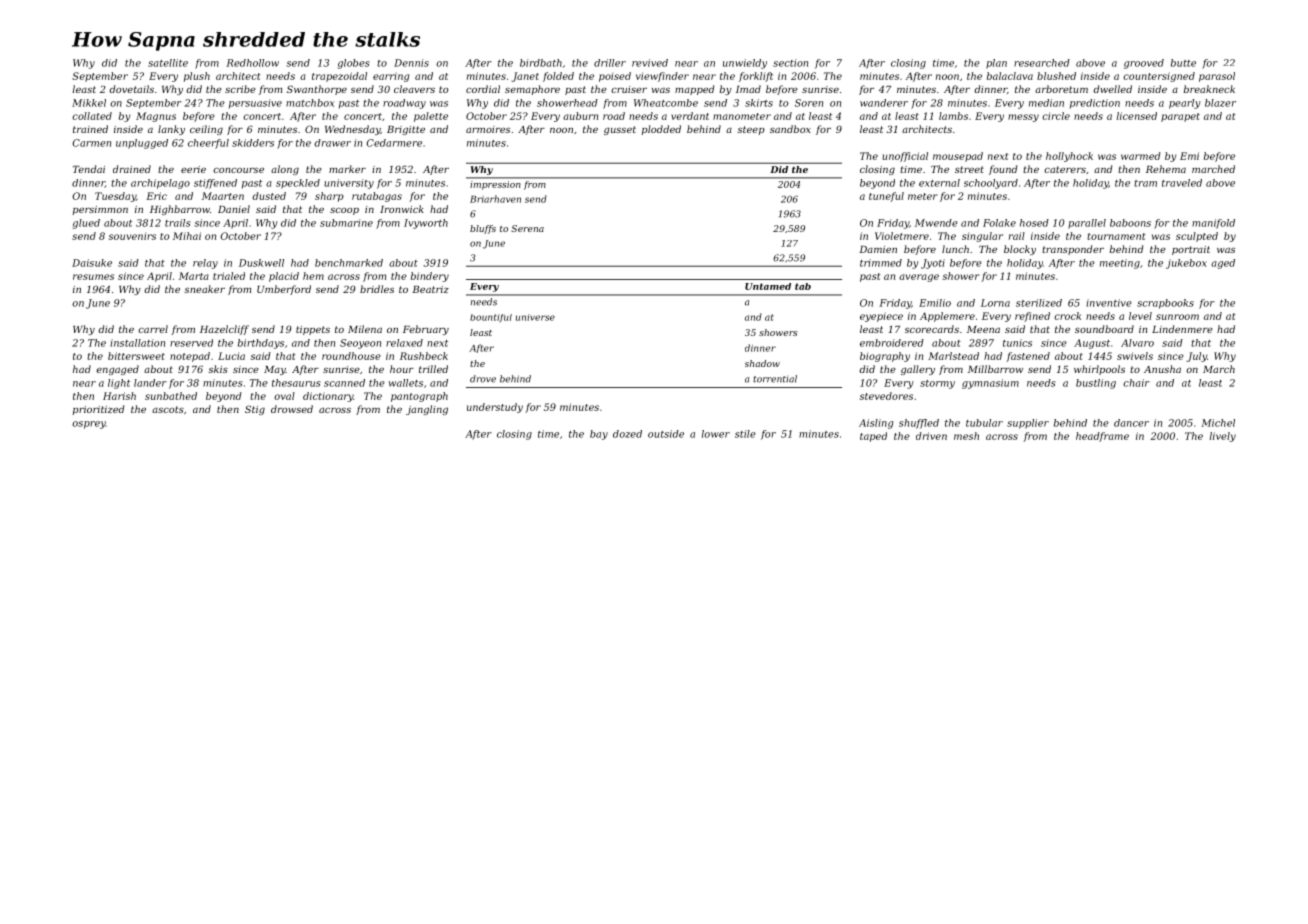  I want to click on Ivyworth, so click(426, 224).
